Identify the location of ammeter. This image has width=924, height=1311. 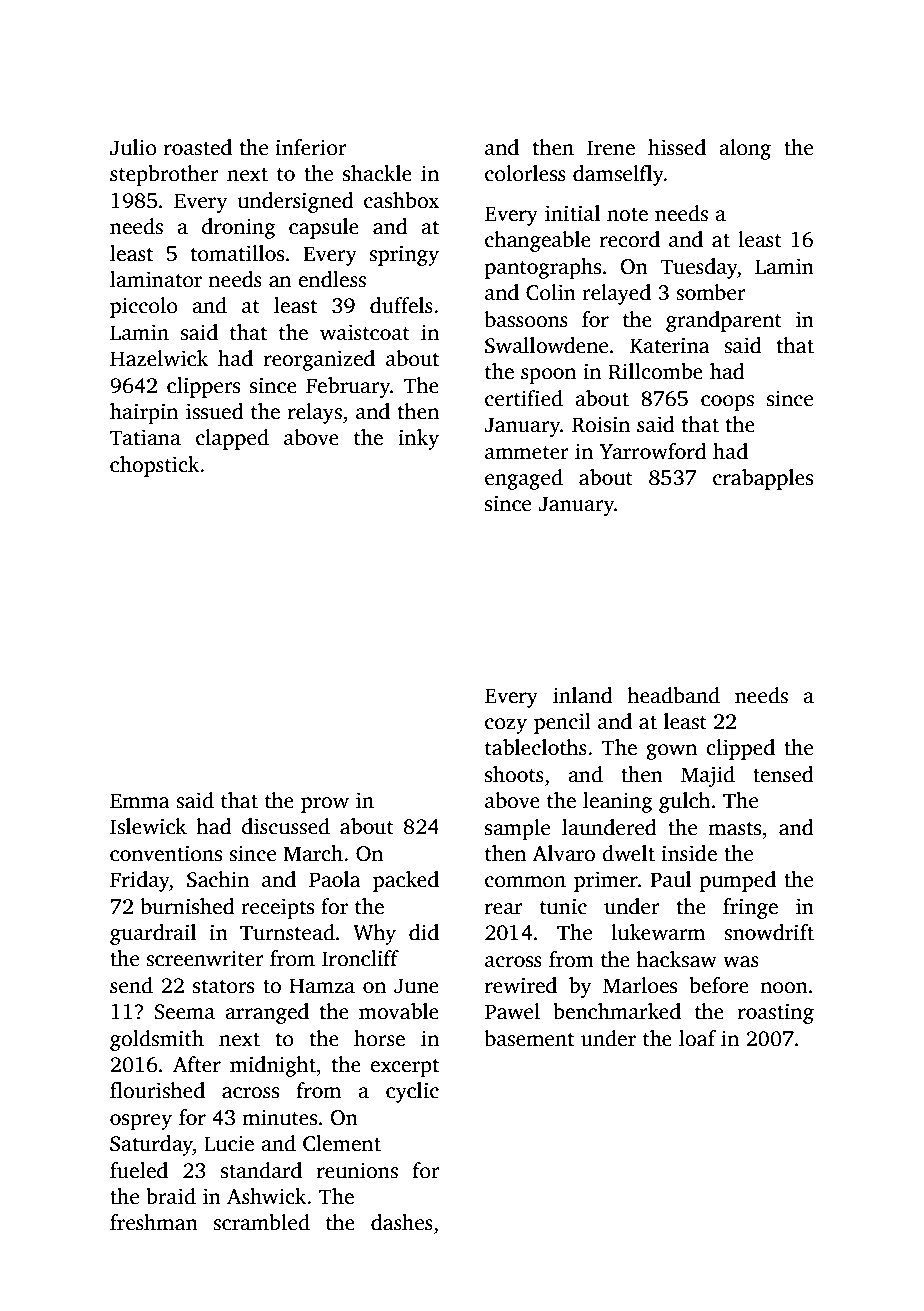
(527, 453).
